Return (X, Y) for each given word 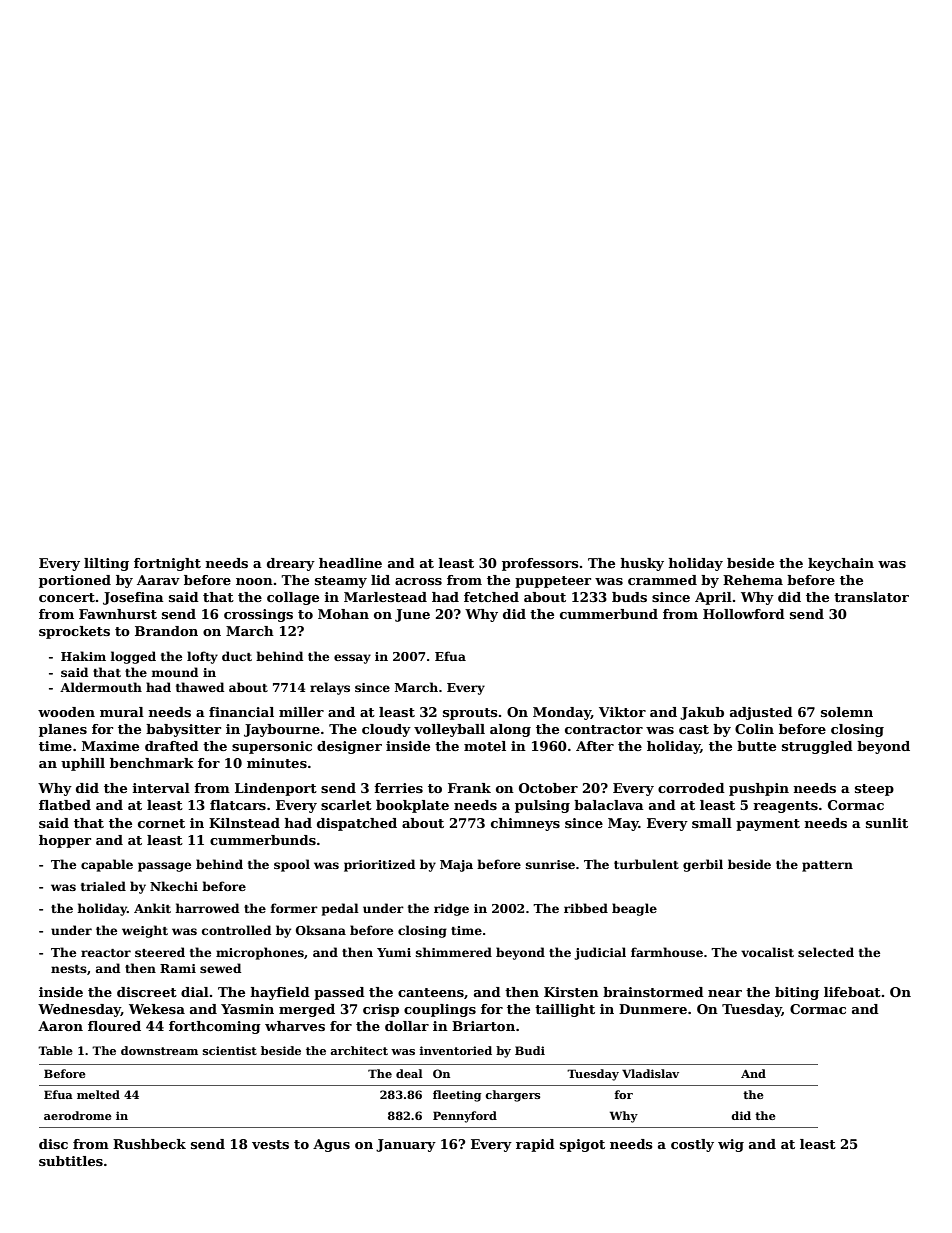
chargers (513, 1096)
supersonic (272, 747)
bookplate (412, 806)
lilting (106, 564)
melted (98, 1094)
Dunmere (653, 1009)
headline (350, 563)
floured (114, 1026)
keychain (841, 564)
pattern (827, 866)
